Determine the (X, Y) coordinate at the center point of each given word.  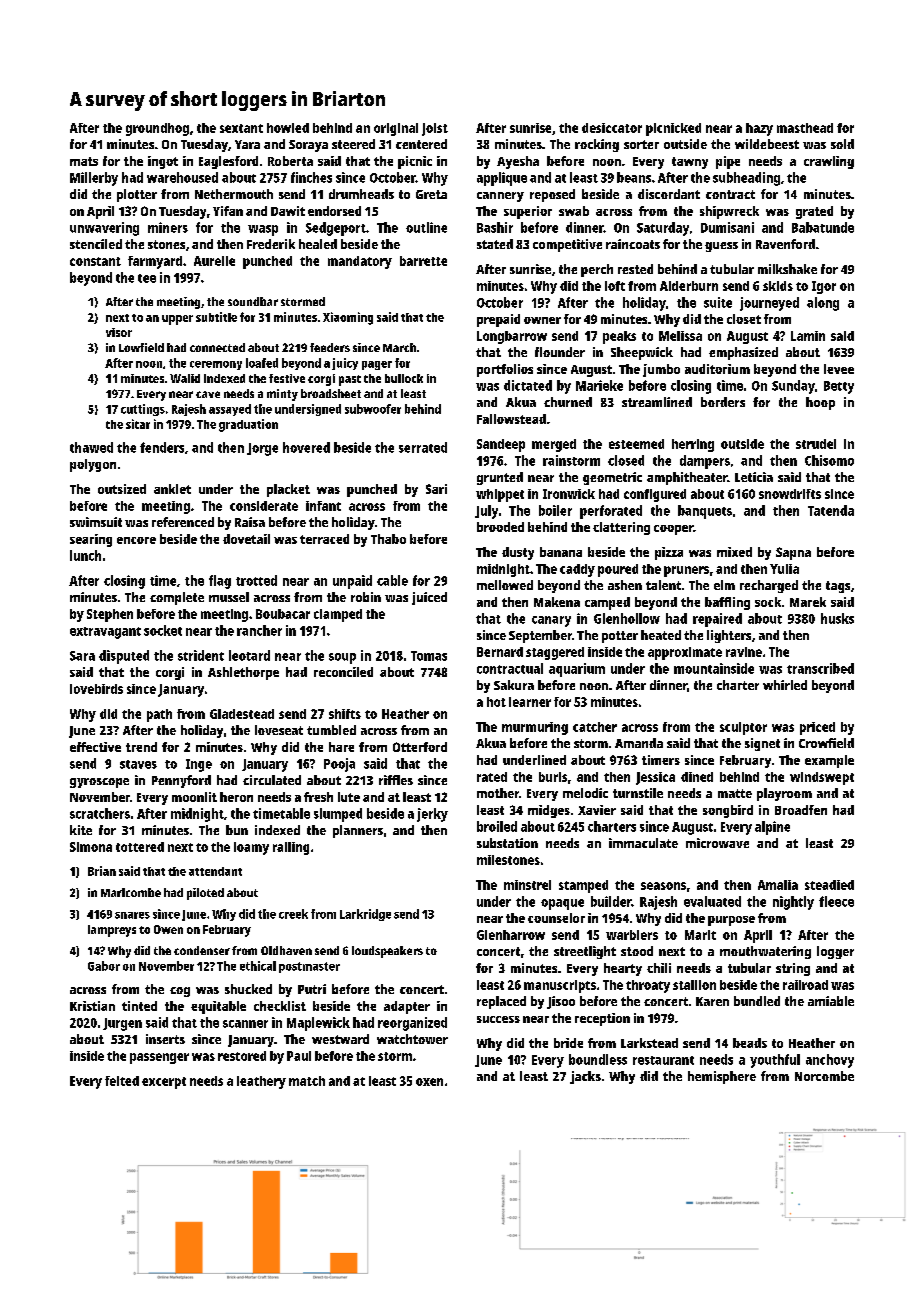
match (307, 1081)
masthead (805, 128)
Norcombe (824, 1076)
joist (435, 129)
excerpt (164, 1083)
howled (288, 128)
